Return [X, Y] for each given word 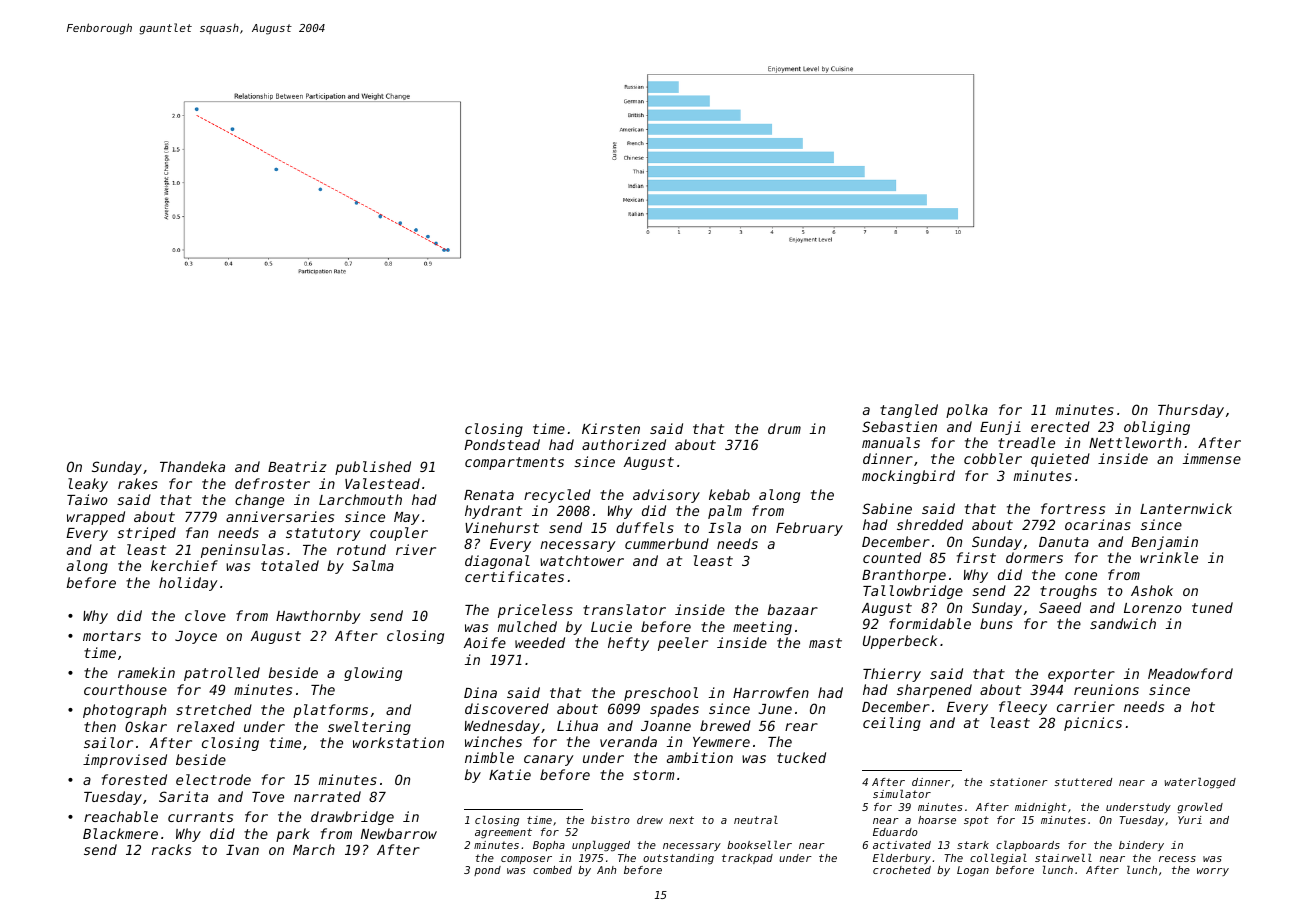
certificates [514, 576]
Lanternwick [1186, 508]
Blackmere [120, 833]
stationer [1019, 782]
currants [200, 817]
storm [653, 775]
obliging [1157, 428]
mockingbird [908, 477]
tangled [909, 411]
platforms [330, 711]
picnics [1093, 724]
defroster [272, 483]
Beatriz [297, 466]
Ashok [1152, 590]
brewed [725, 725]
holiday [188, 584]
